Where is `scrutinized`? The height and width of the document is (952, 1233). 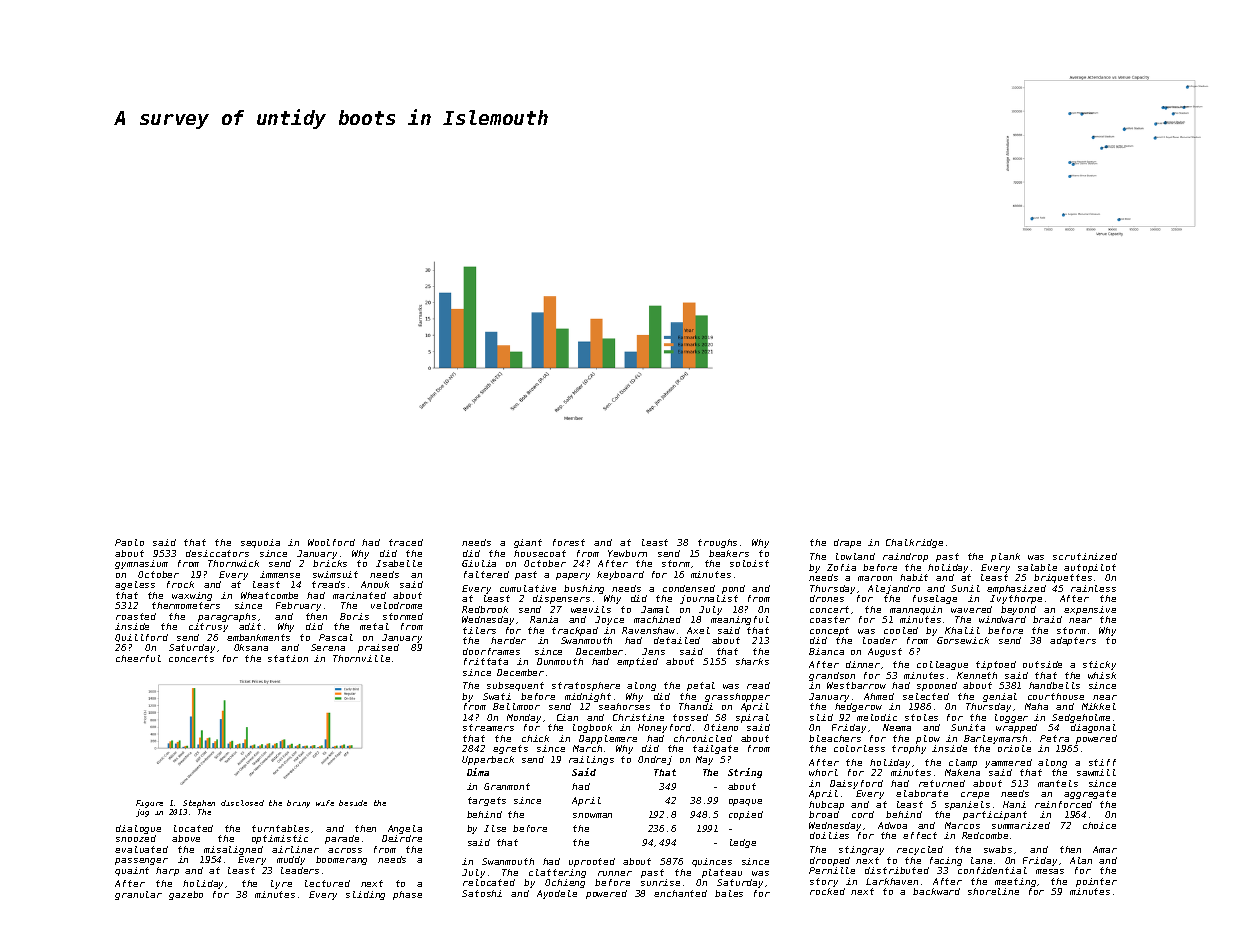
scrutinized is located at coordinates (1085, 556).
